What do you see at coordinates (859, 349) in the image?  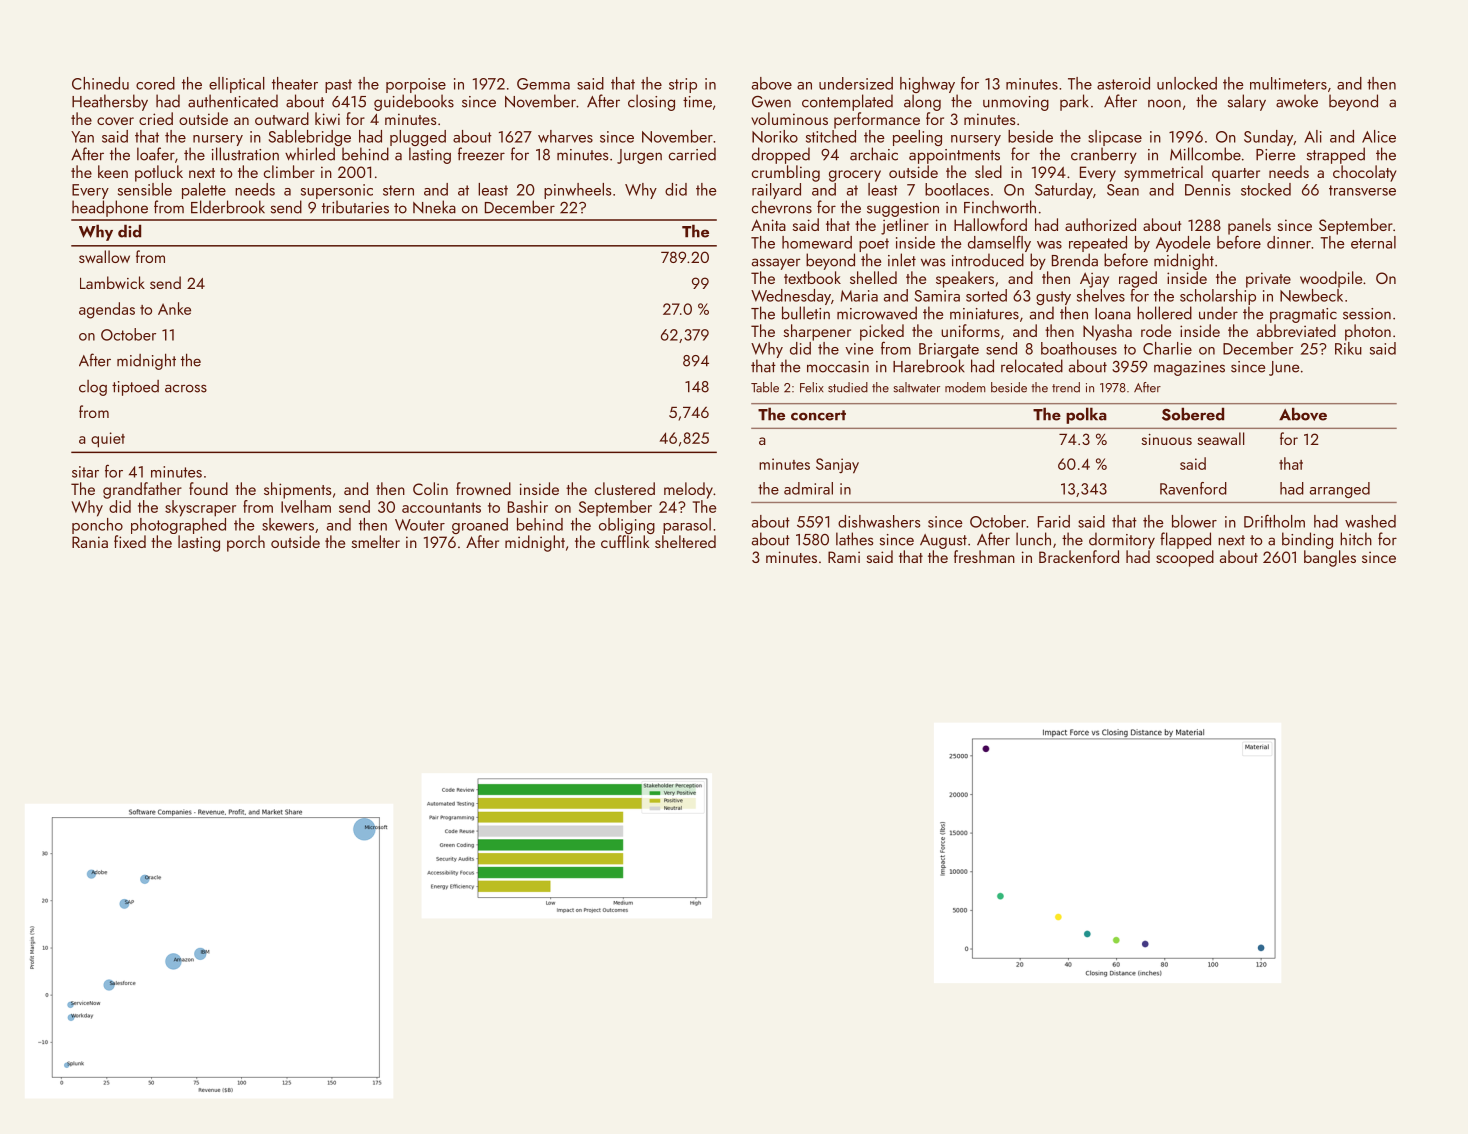 I see `vine` at bounding box center [859, 349].
